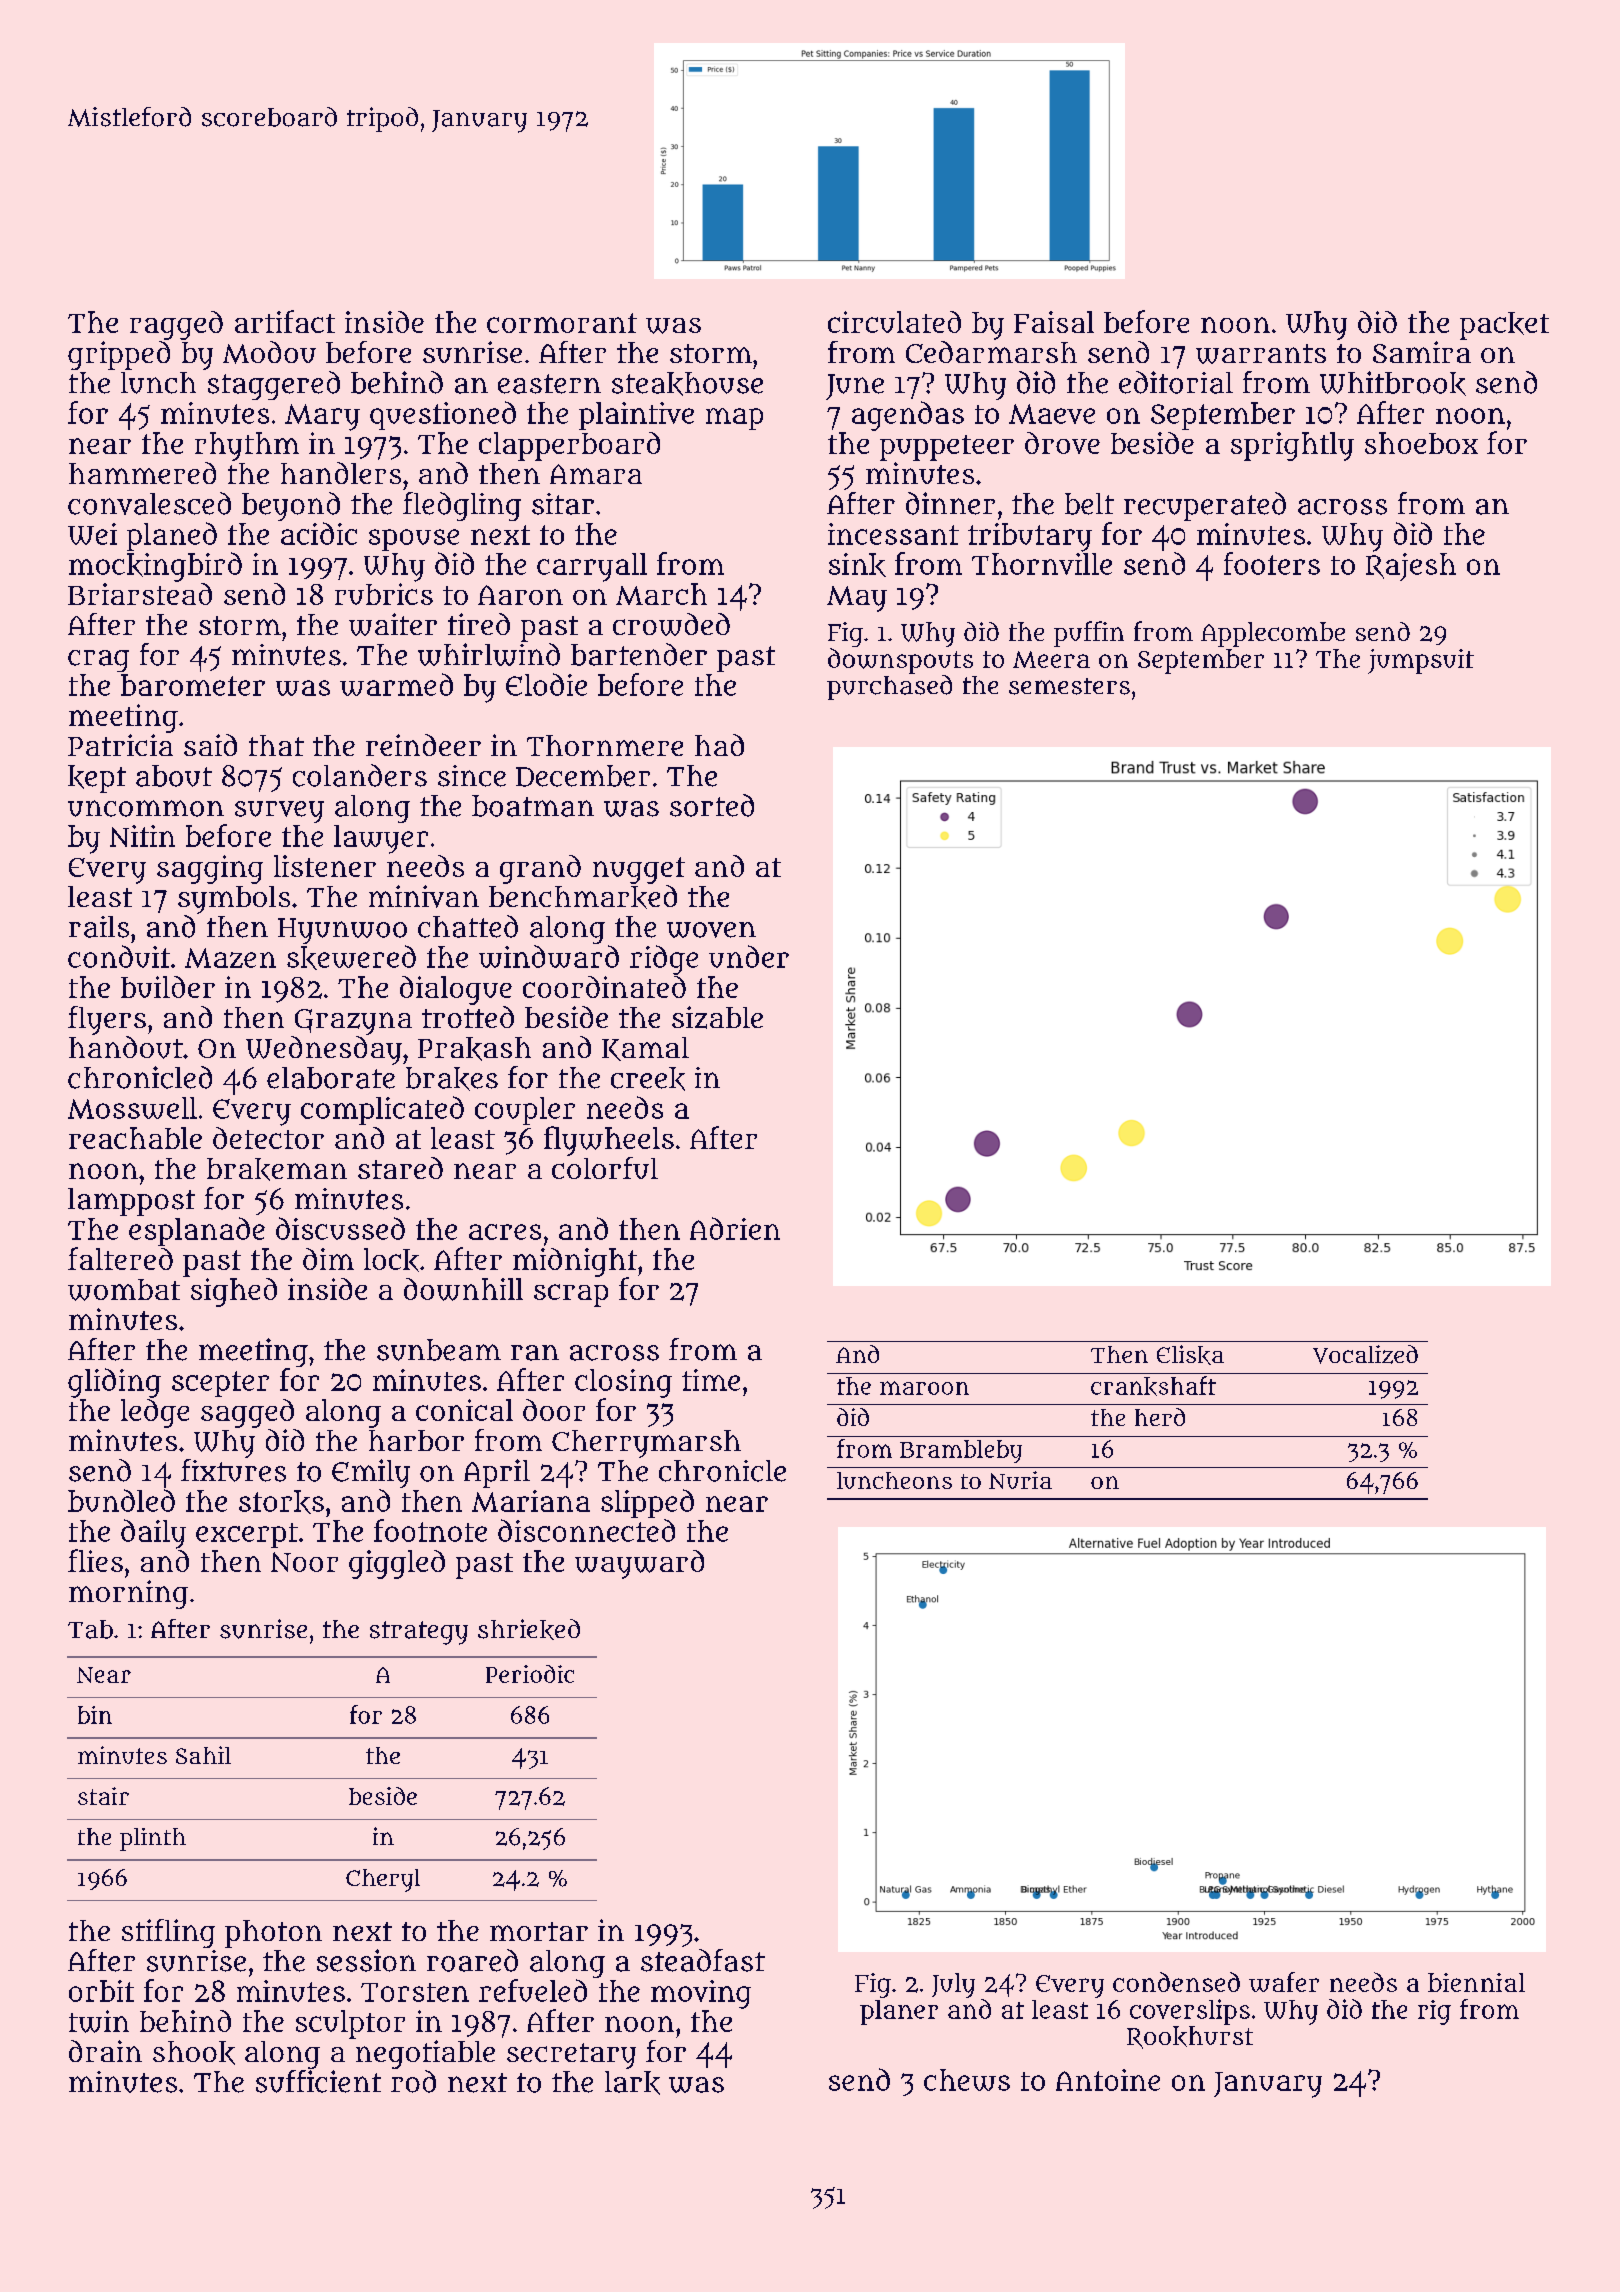 Image resolution: width=1620 pixels, height=2292 pixels. Describe the element at coordinates (687, 384) in the screenshot. I see `steakhouse` at that location.
